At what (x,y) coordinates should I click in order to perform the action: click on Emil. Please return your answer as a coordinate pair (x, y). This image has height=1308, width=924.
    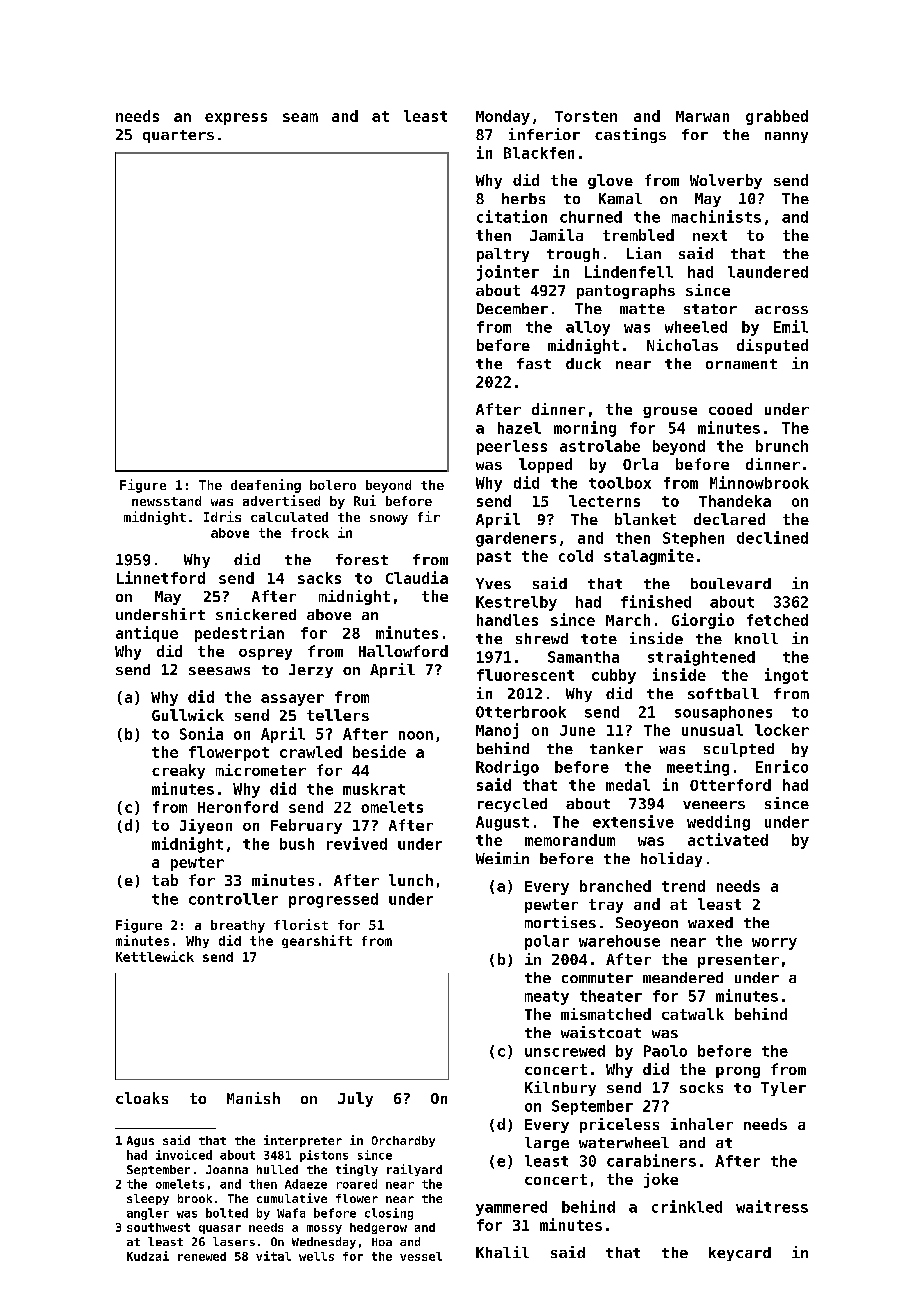
    Looking at the image, I should click on (791, 326).
